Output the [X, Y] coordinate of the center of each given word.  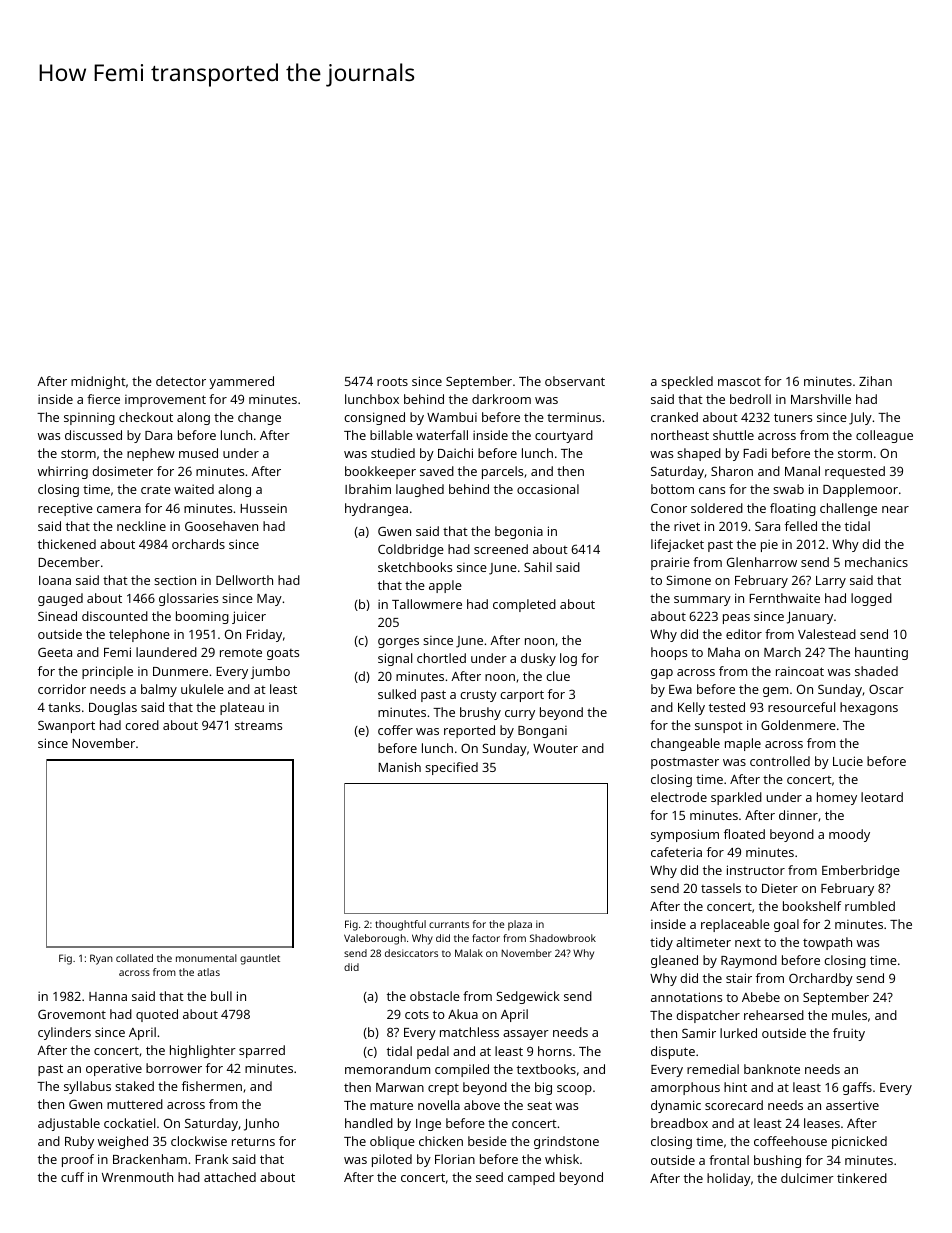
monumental [206, 958]
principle [107, 672]
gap [662, 674]
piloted [392, 1160]
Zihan [875, 381]
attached [230, 1177]
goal [786, 925]
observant [575, 381]
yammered [241, 382]
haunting [881, 653]
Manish [399, 767]
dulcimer [807, 1178]
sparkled [736, 798]
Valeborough [375, 939]
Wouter [555, 748]
